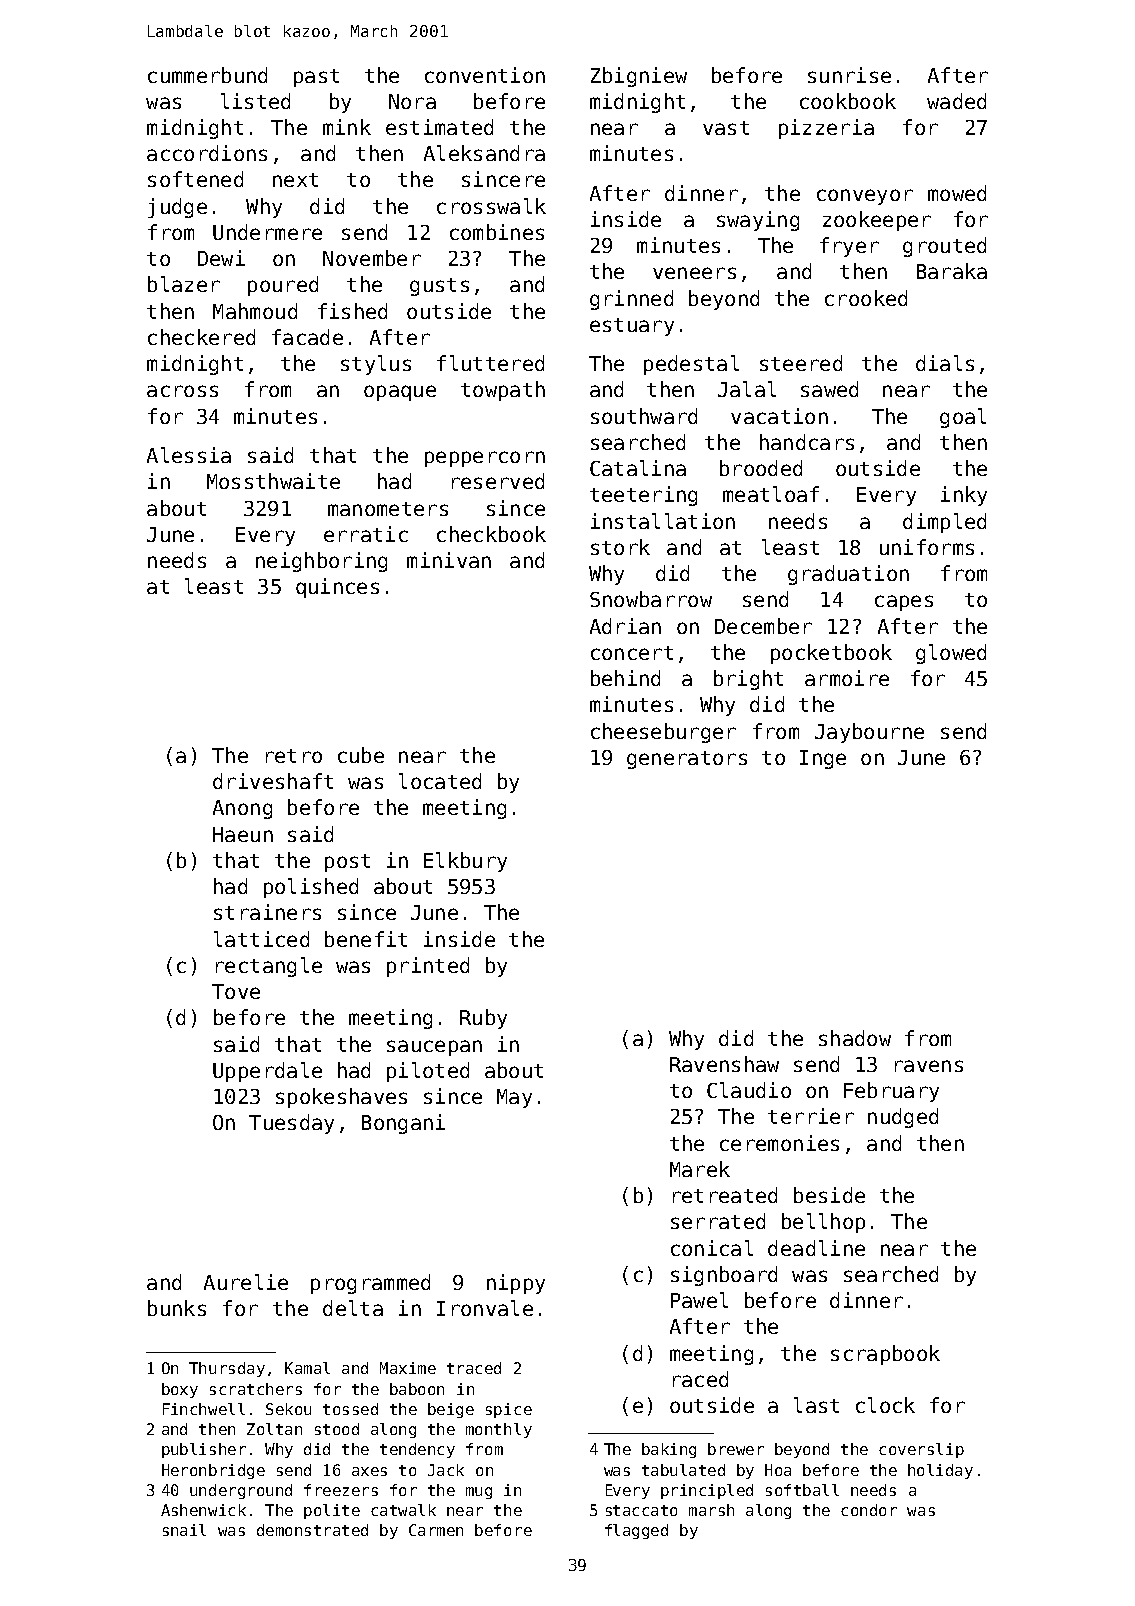 This screenshot has width=1135, height=1606. Describe the element at coordinates (956, 101) in the screenshot. I see `waded` at that location.
